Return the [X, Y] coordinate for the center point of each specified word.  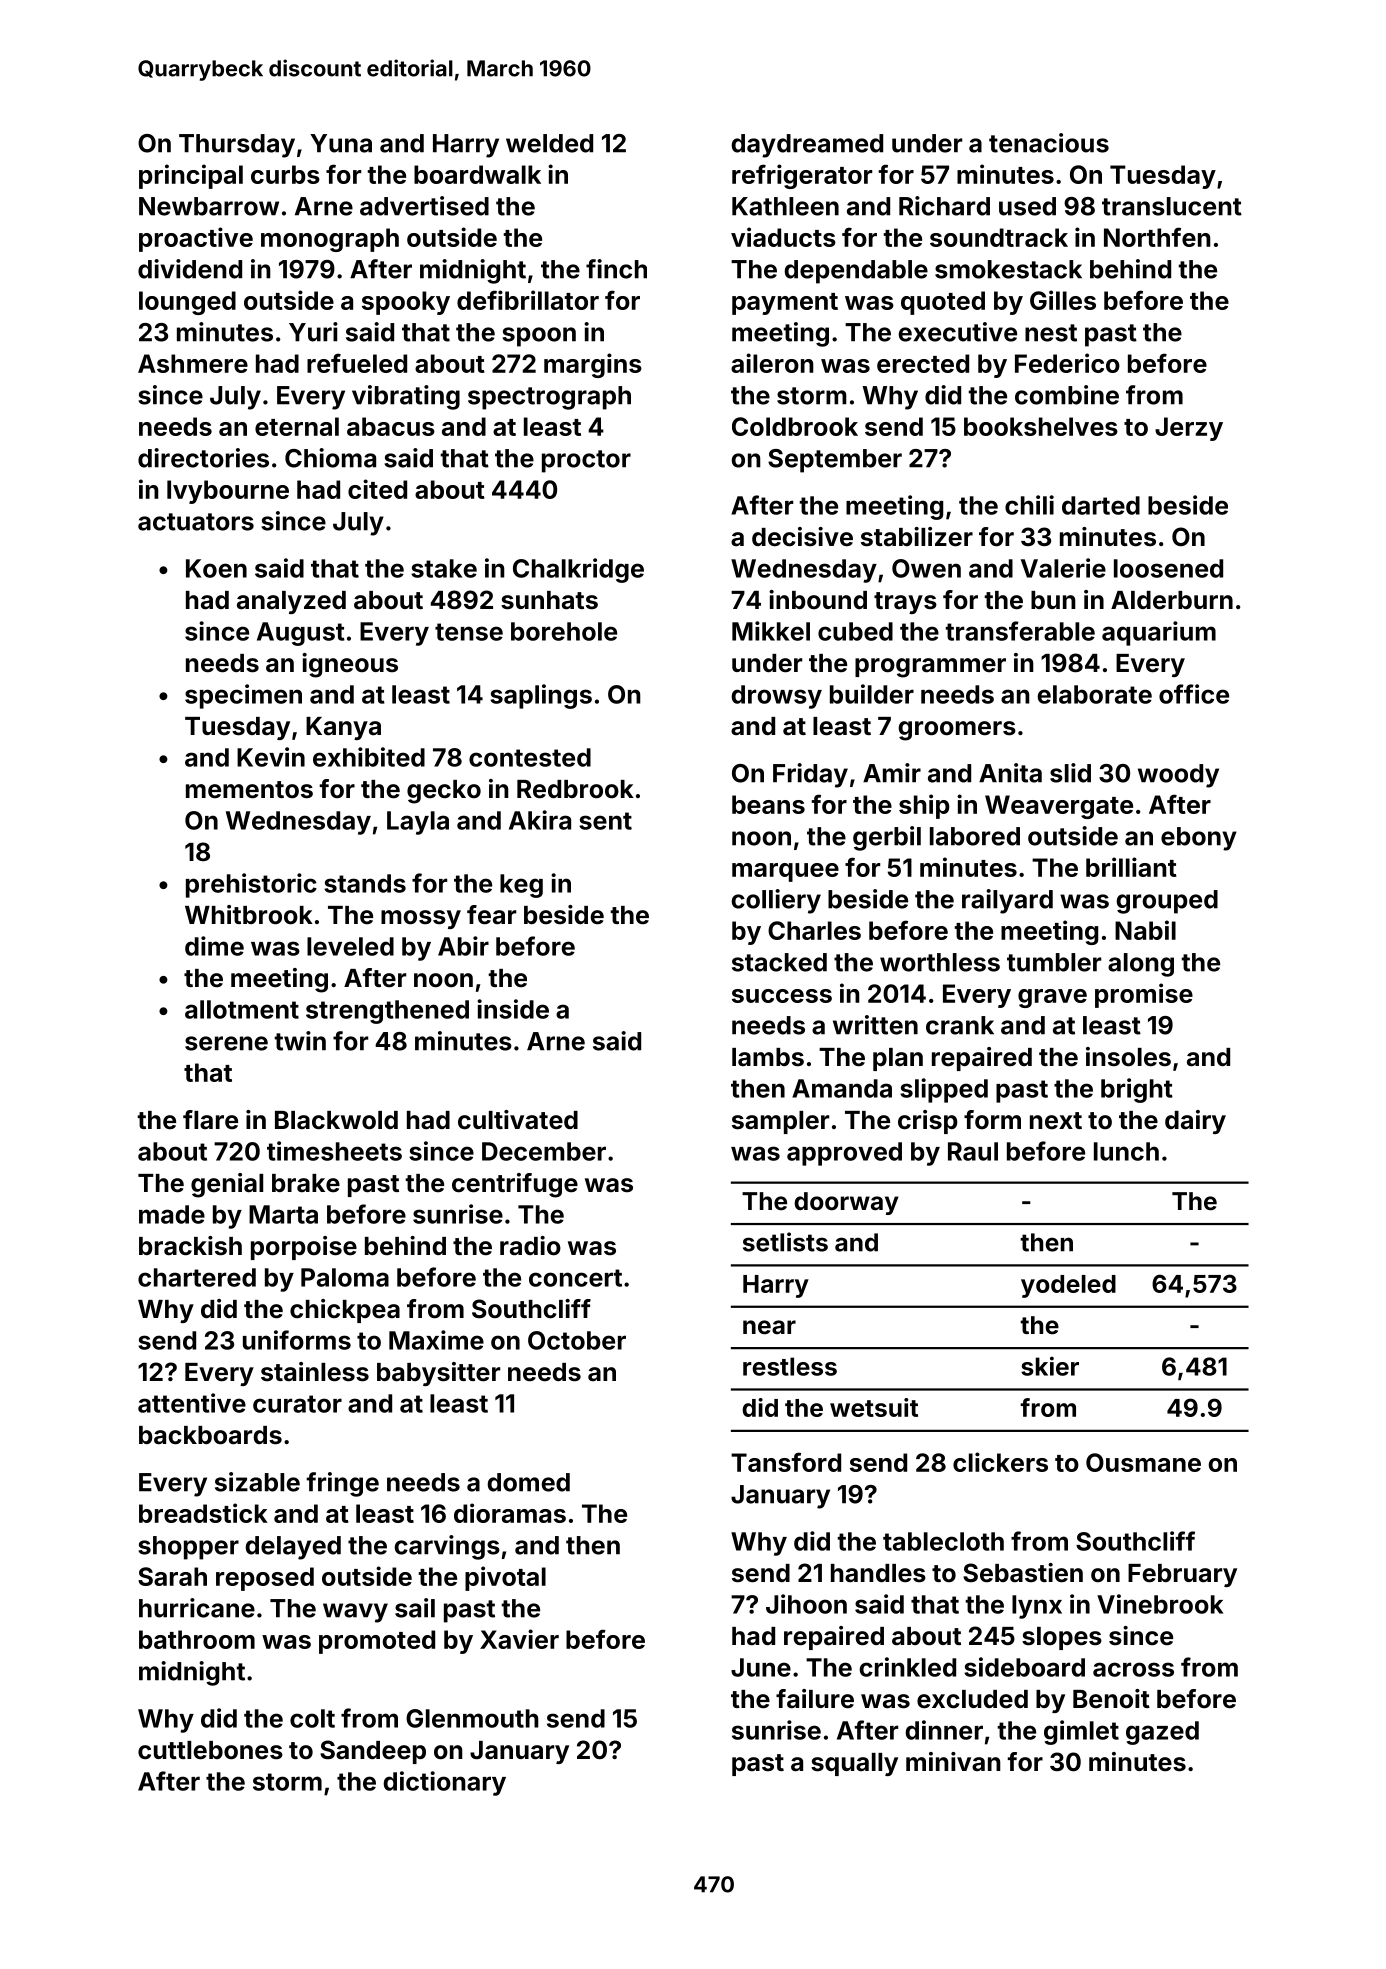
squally [854, 1764]
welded [549, 143]
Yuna [341, 143]
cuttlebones [210, 1750]
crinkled [907, 1667]
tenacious [1049, 143]
